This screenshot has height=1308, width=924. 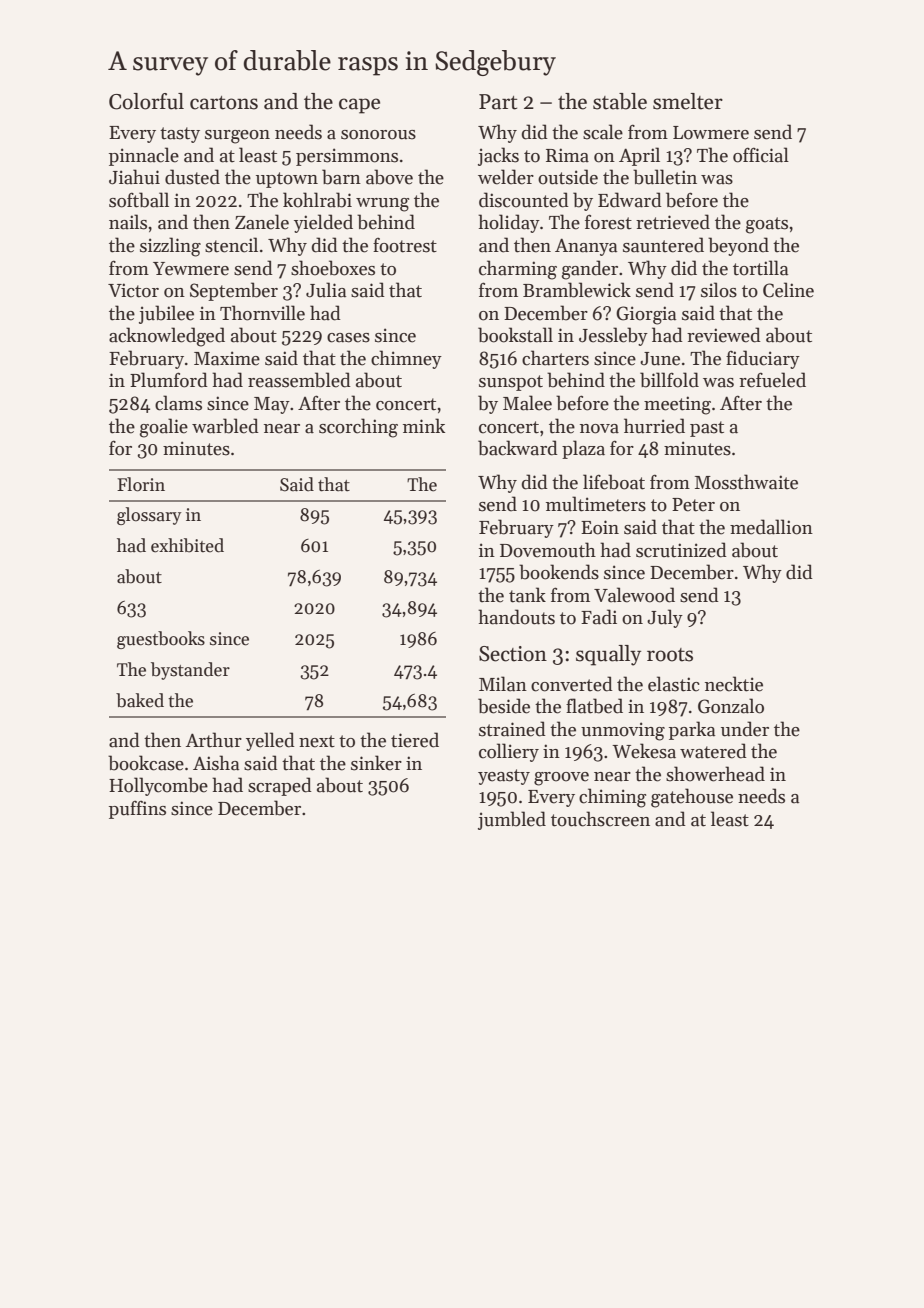 What do you see at coordinates (713, 751) in the screenshot?
I see `watered` at bounding box center [713, 751].
